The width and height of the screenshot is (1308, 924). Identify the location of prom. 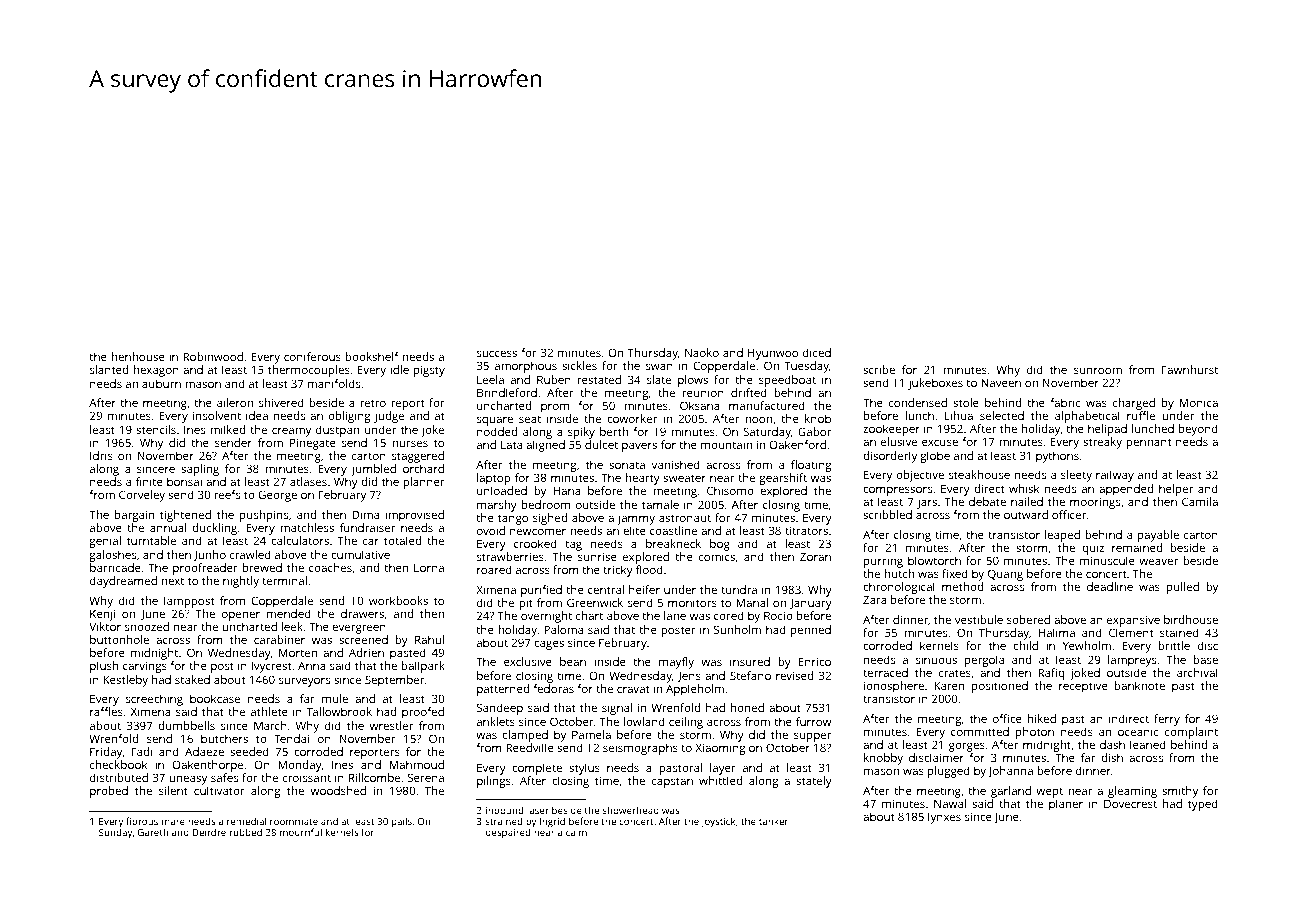
(555, 408).
